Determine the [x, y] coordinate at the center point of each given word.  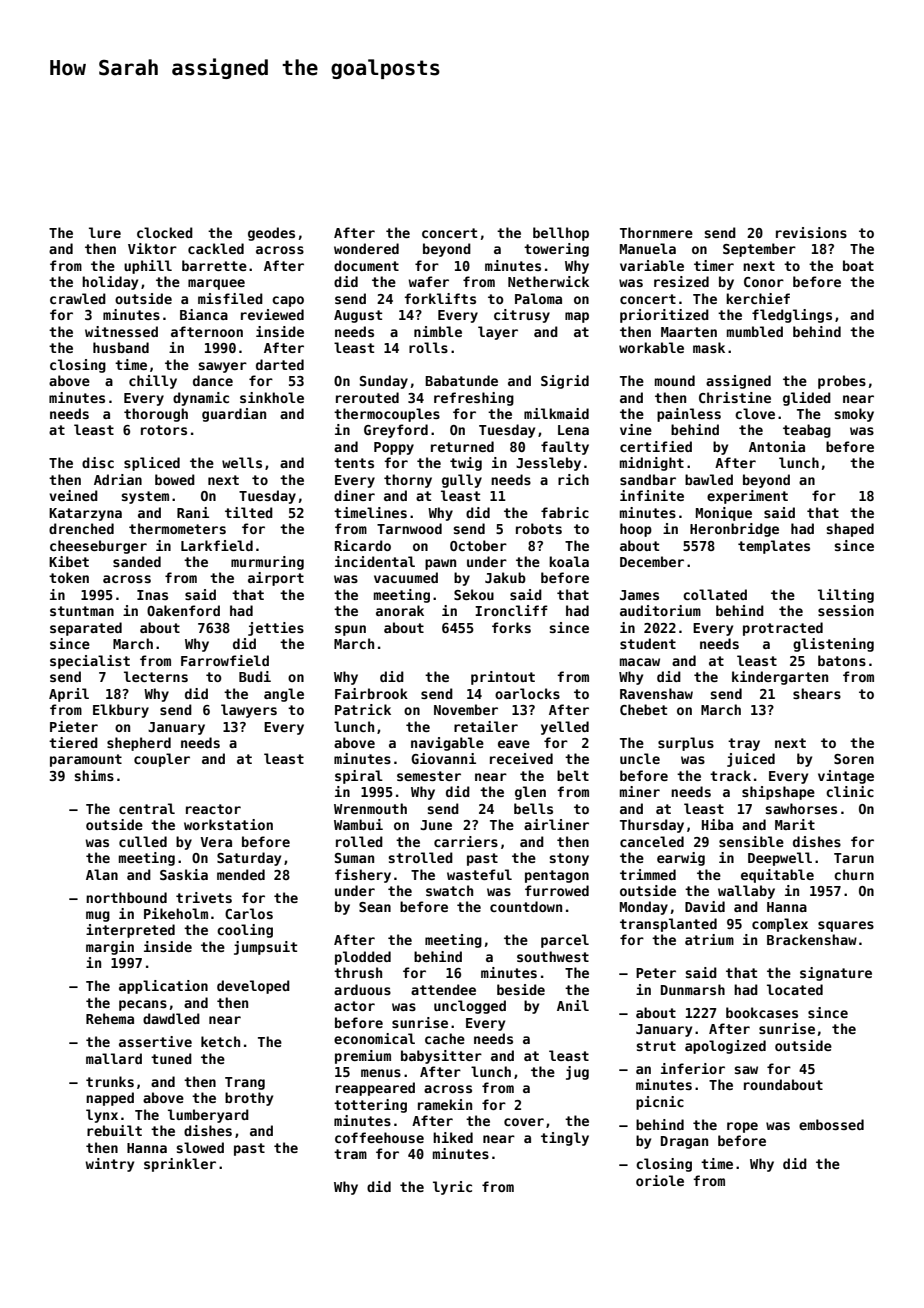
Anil [573, 1005]
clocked [165, 232]
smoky [854, 415]
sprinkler [180, 1165]
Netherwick [548, 281]
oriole [660, 1180]
